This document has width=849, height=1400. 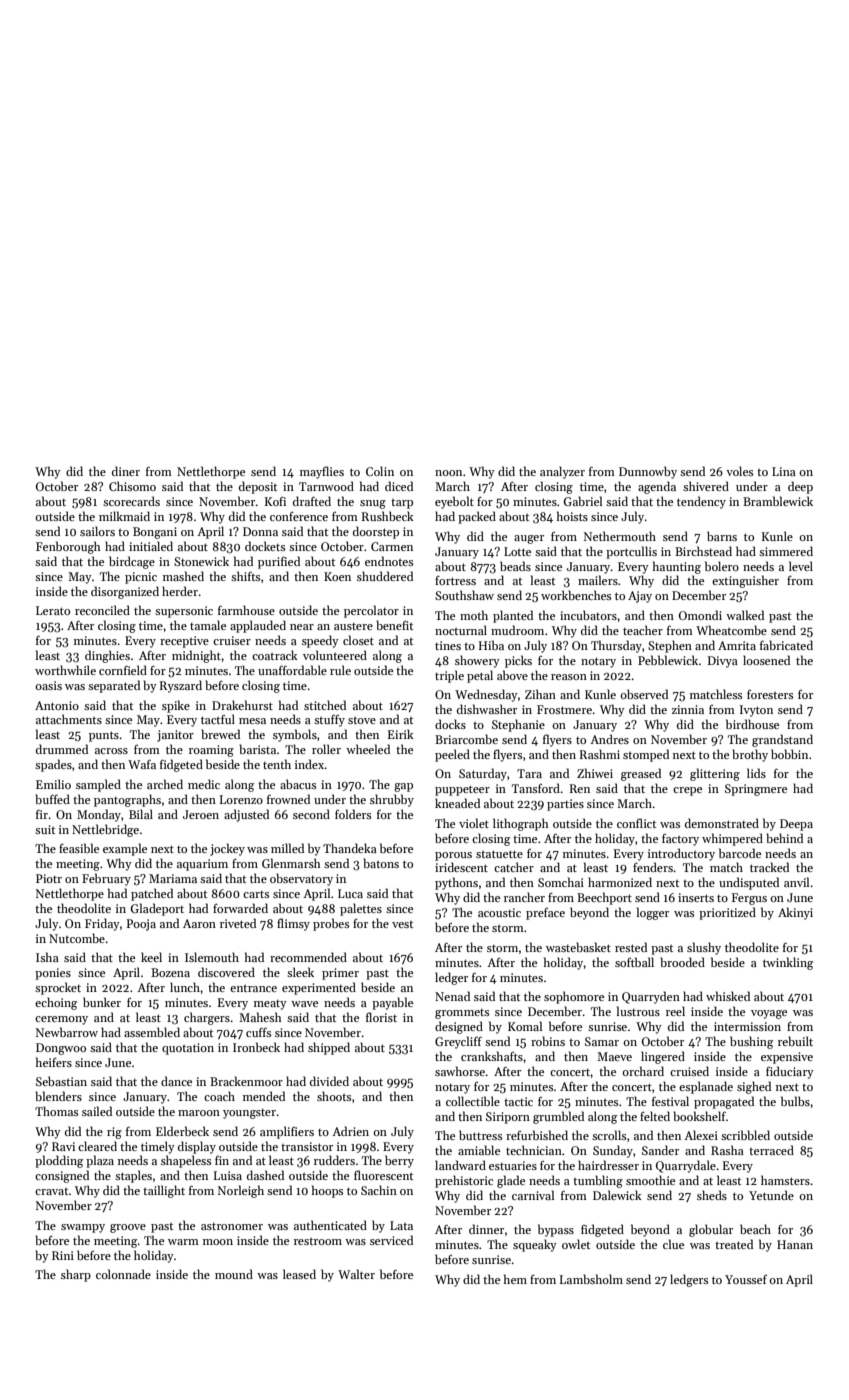 I want to click on farmhouse, so click(x=246, y=610).
